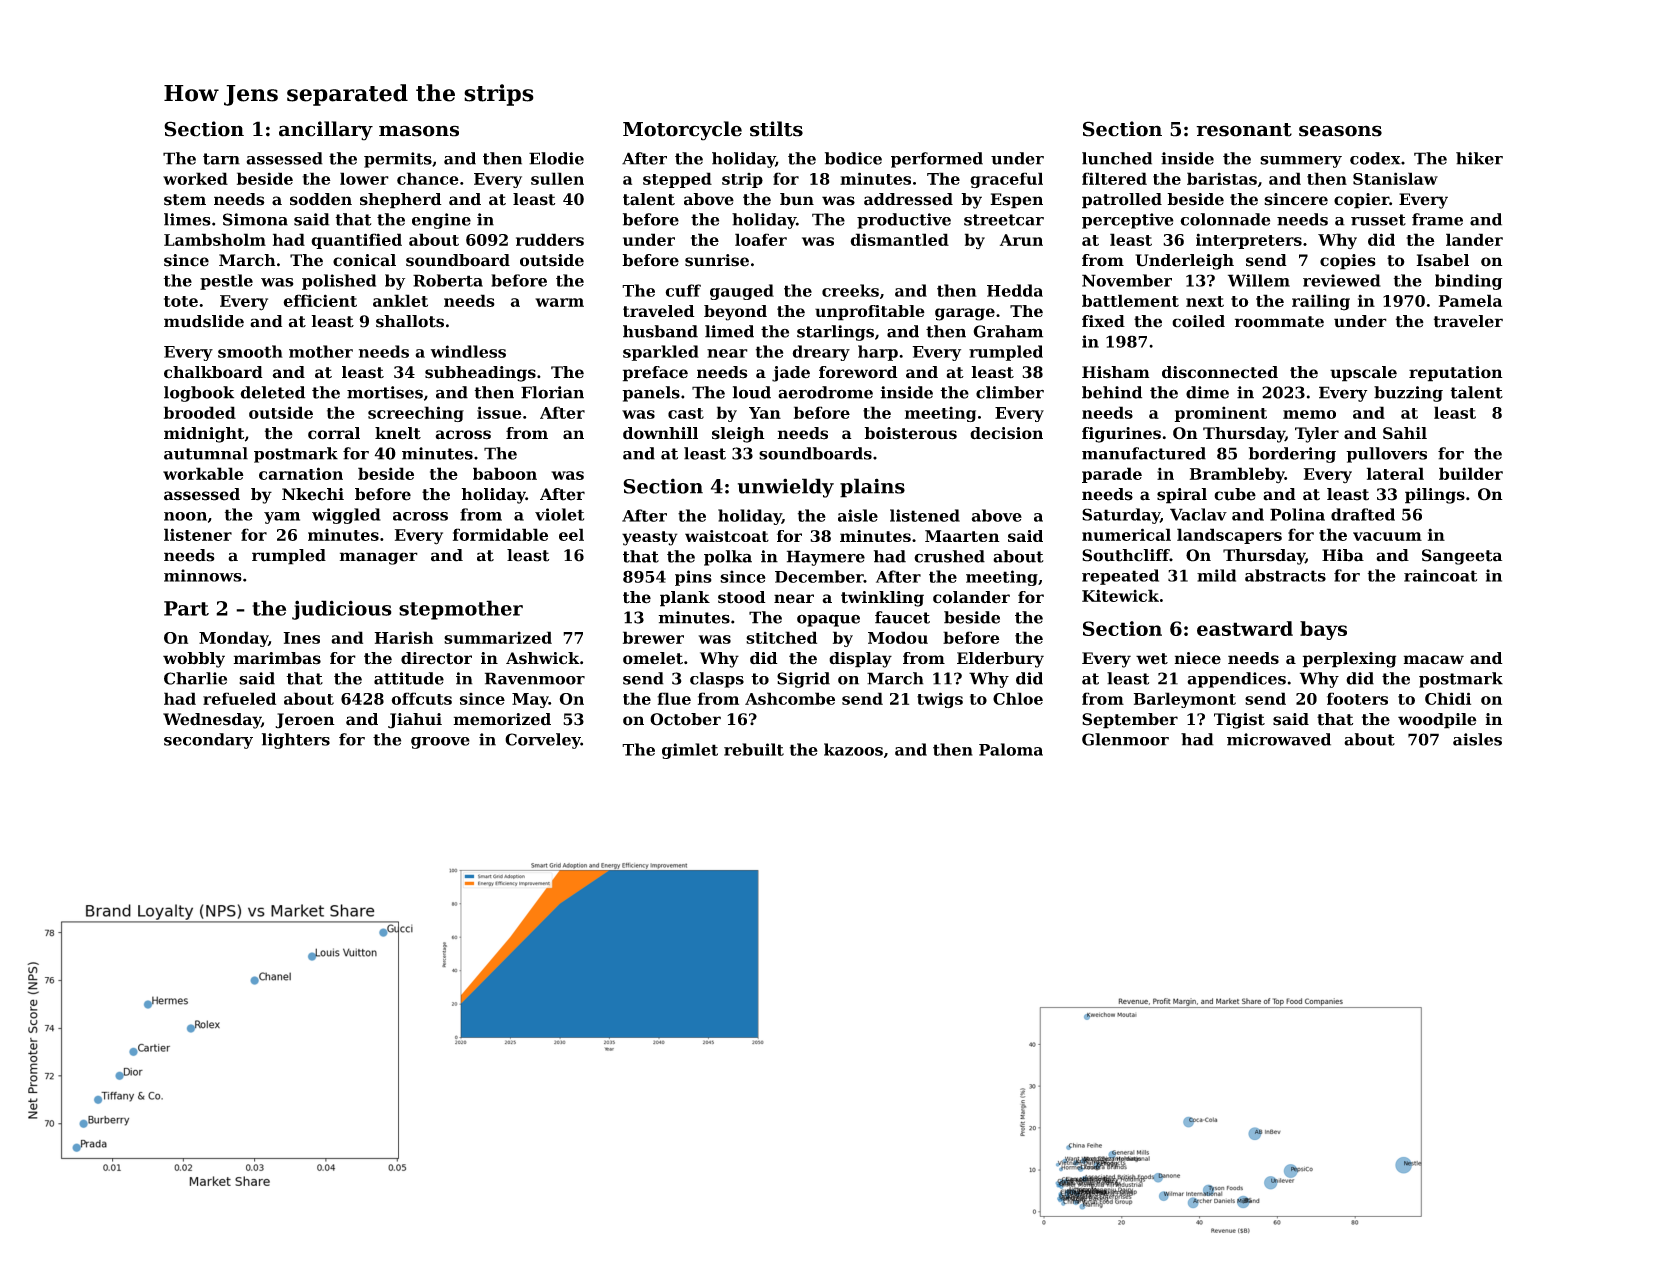 The width and height of the screenshot is (1666, 1287). I want to click on beyond, so click(735, 313).
